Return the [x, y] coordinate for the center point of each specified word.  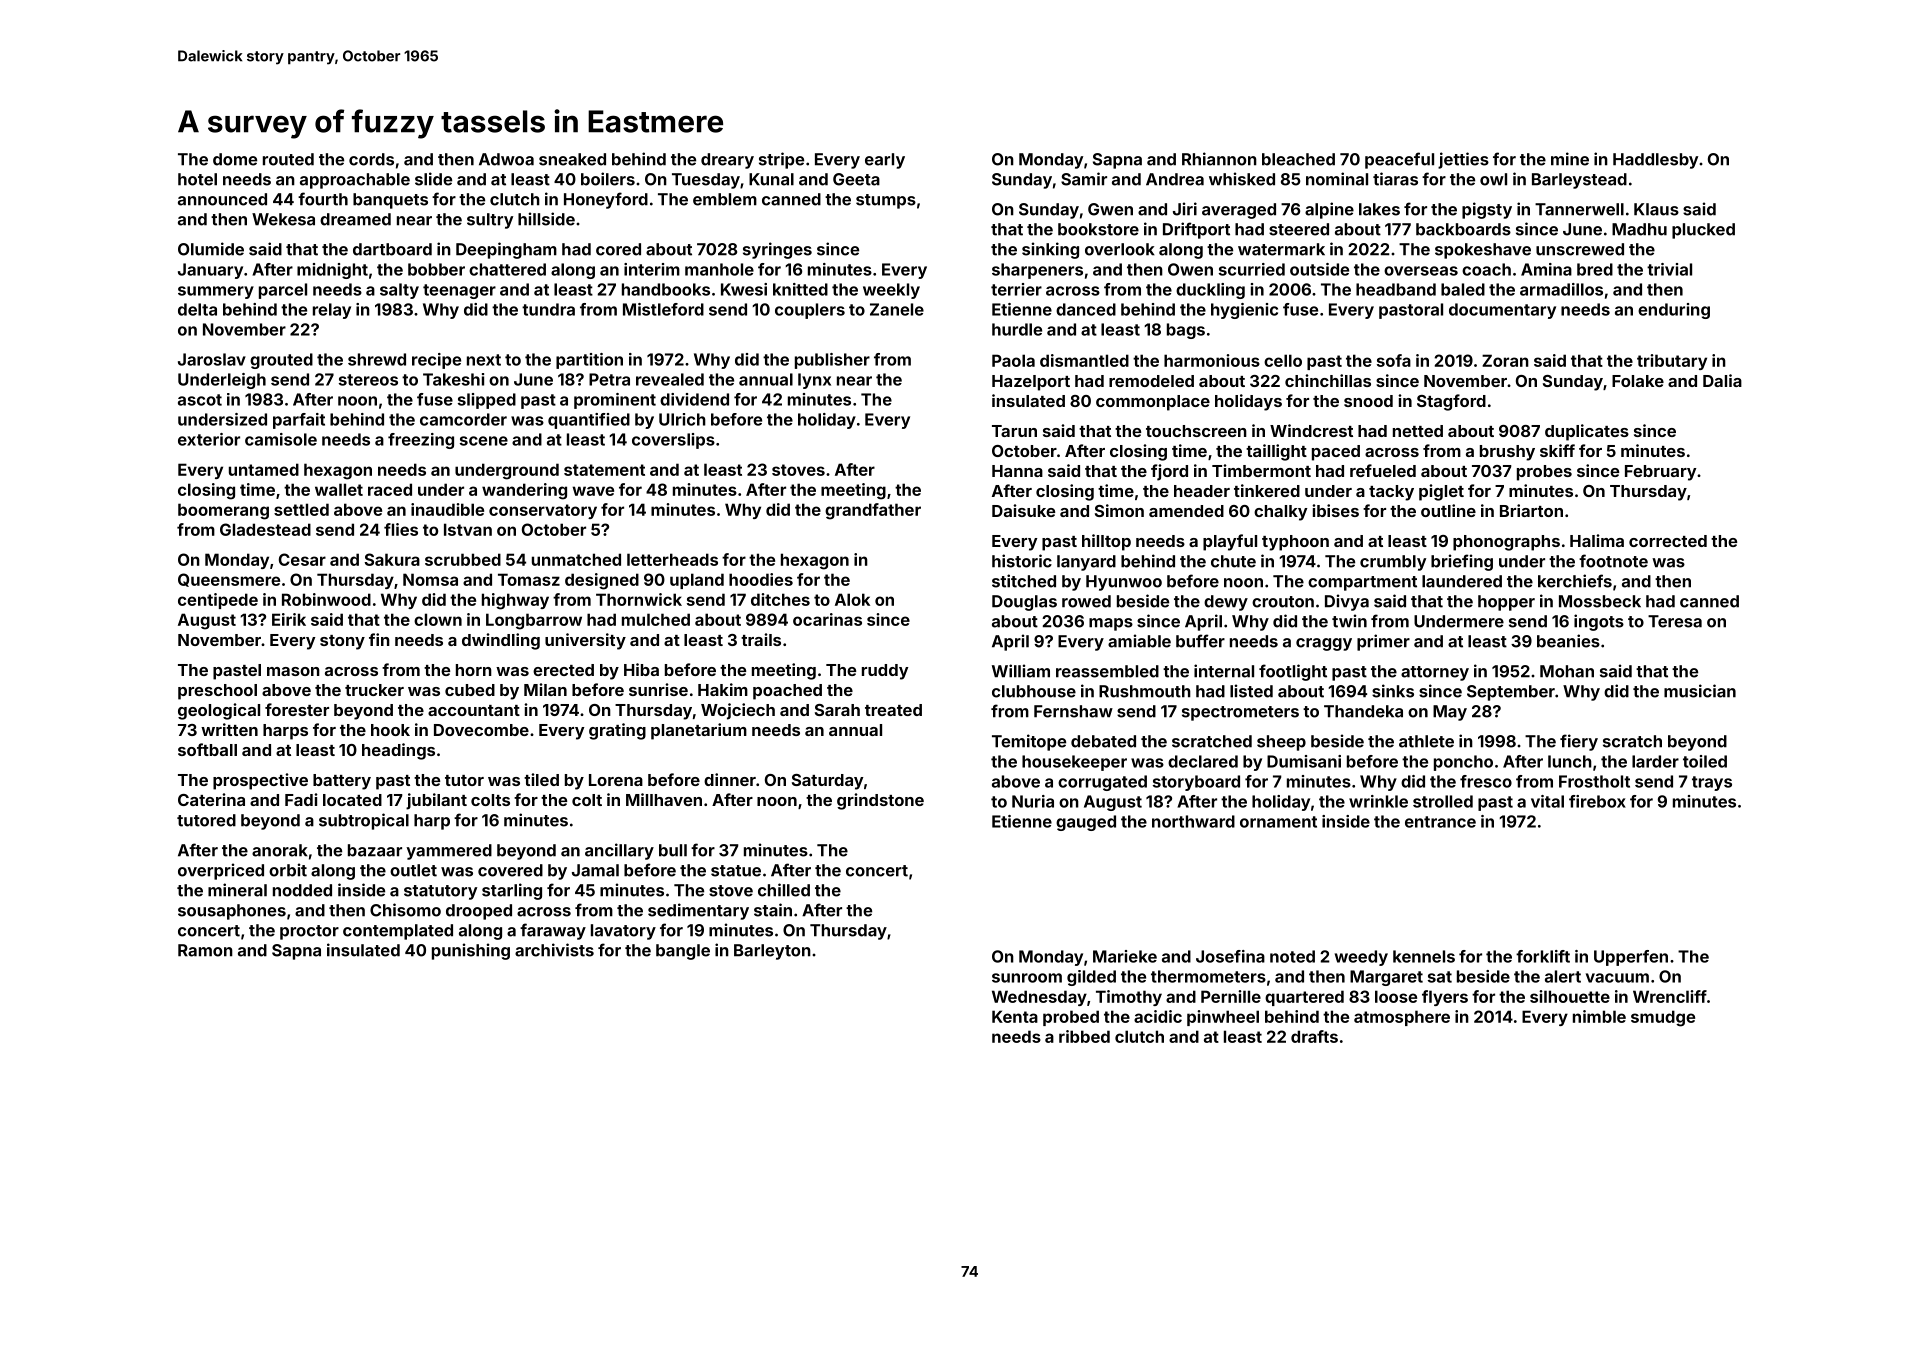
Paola [1013, 360]
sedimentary [698, 911]
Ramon [205, 950]
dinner [730, 779]
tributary [1672, 362]
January [210, 271]
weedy [1361, 958]
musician [1700, 691]
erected [563, 670]
